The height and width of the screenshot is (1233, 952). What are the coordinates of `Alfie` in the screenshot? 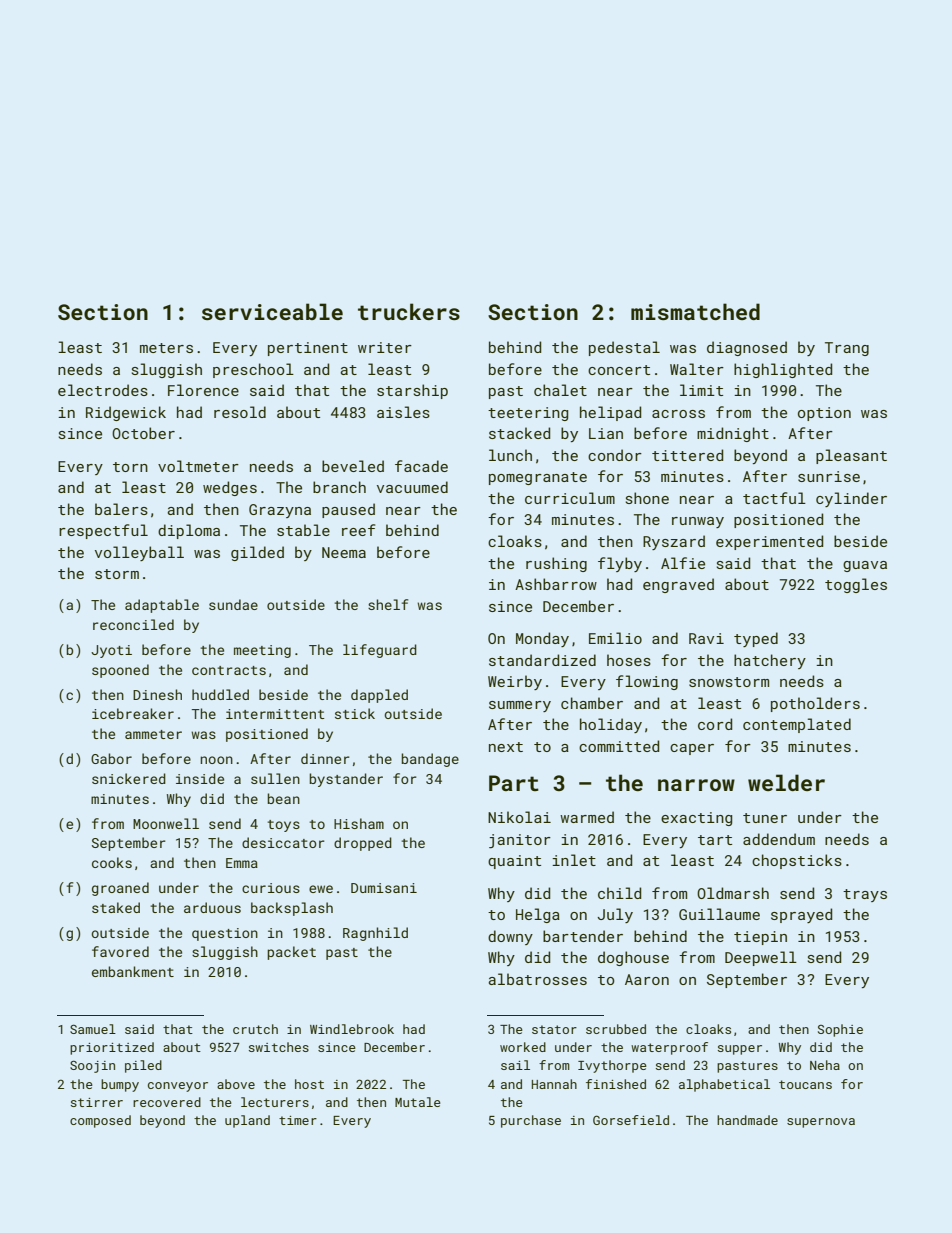 It's located at (683, 563).
